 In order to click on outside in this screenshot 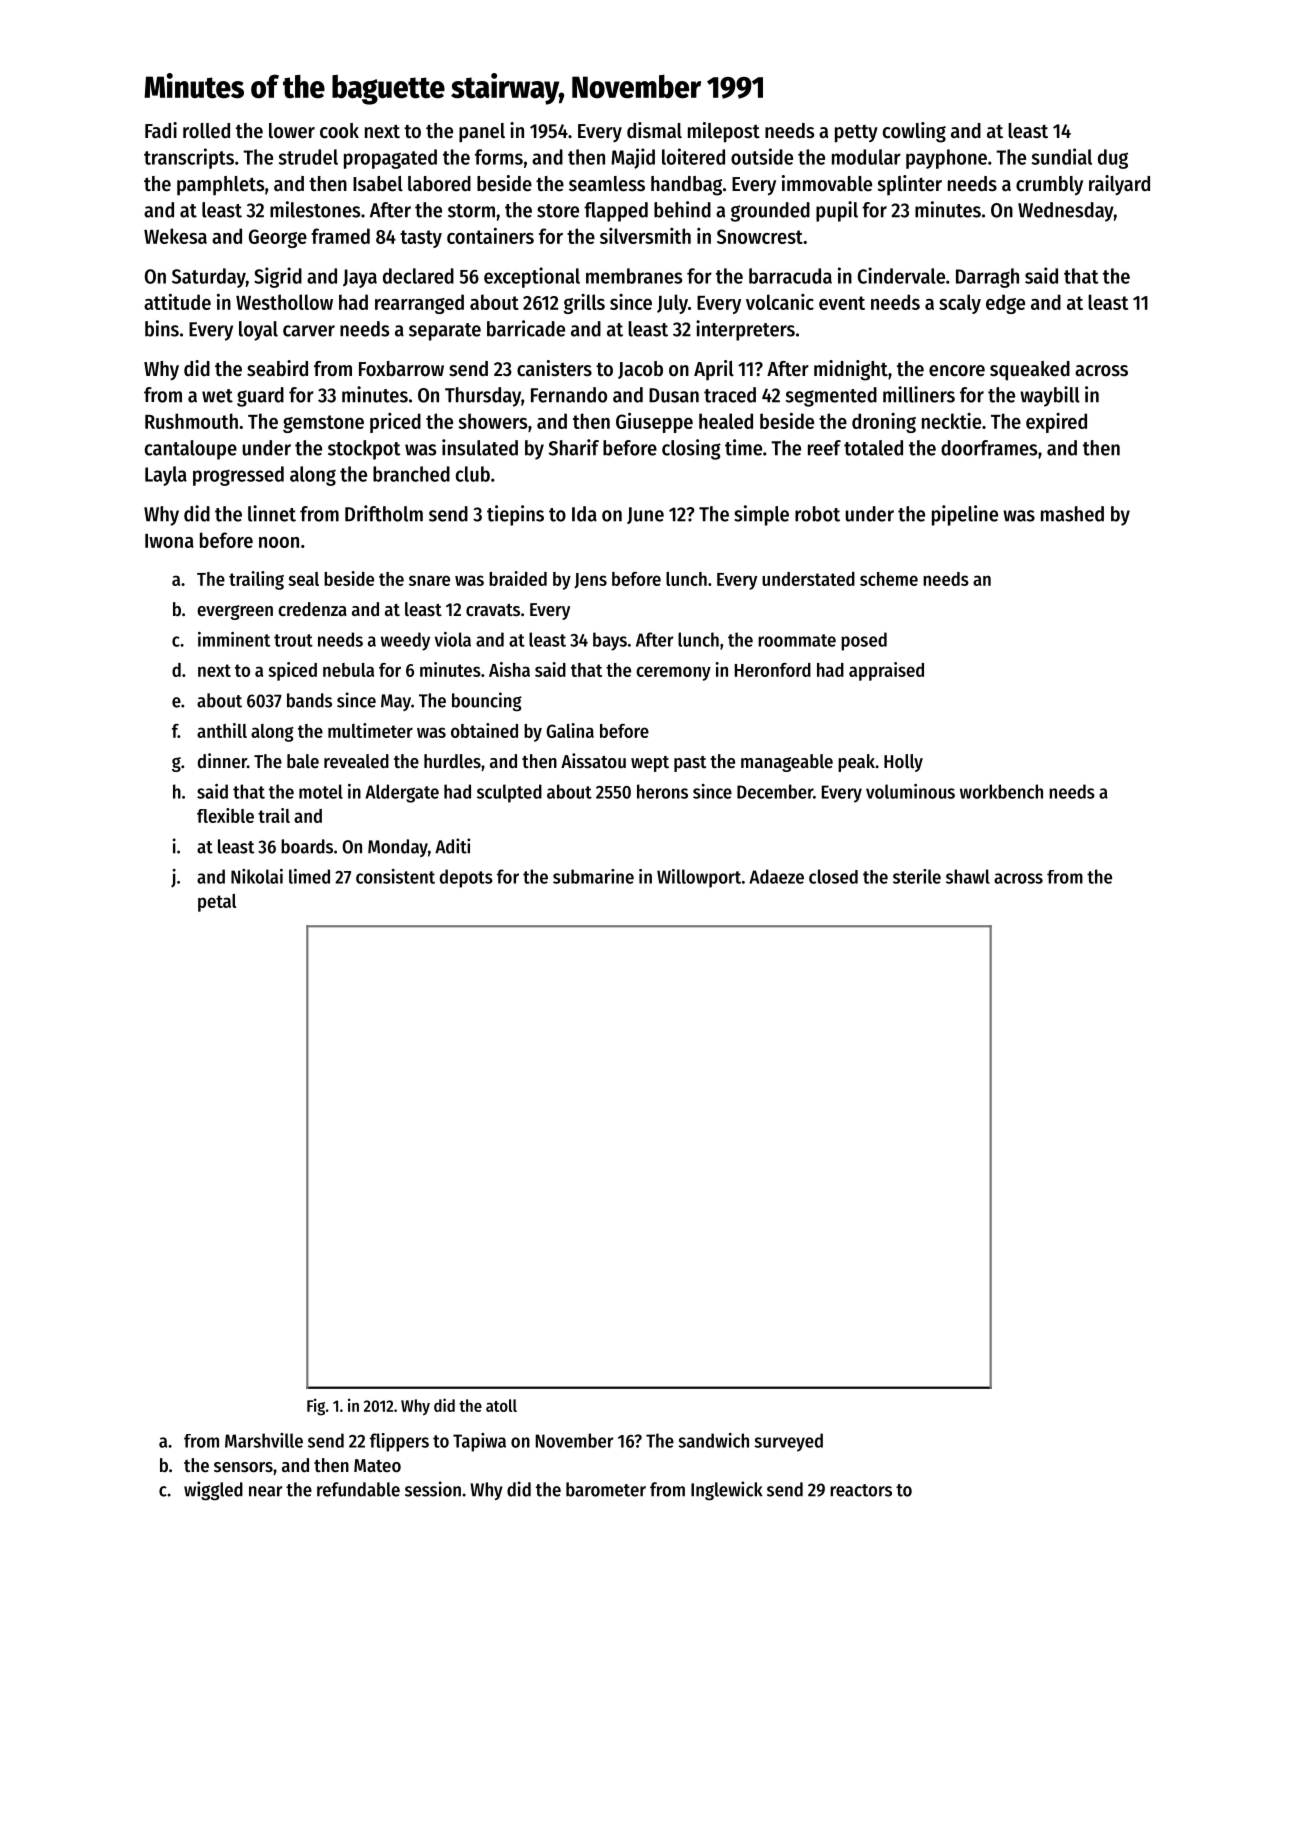, I will do `click(762, 156)`.
